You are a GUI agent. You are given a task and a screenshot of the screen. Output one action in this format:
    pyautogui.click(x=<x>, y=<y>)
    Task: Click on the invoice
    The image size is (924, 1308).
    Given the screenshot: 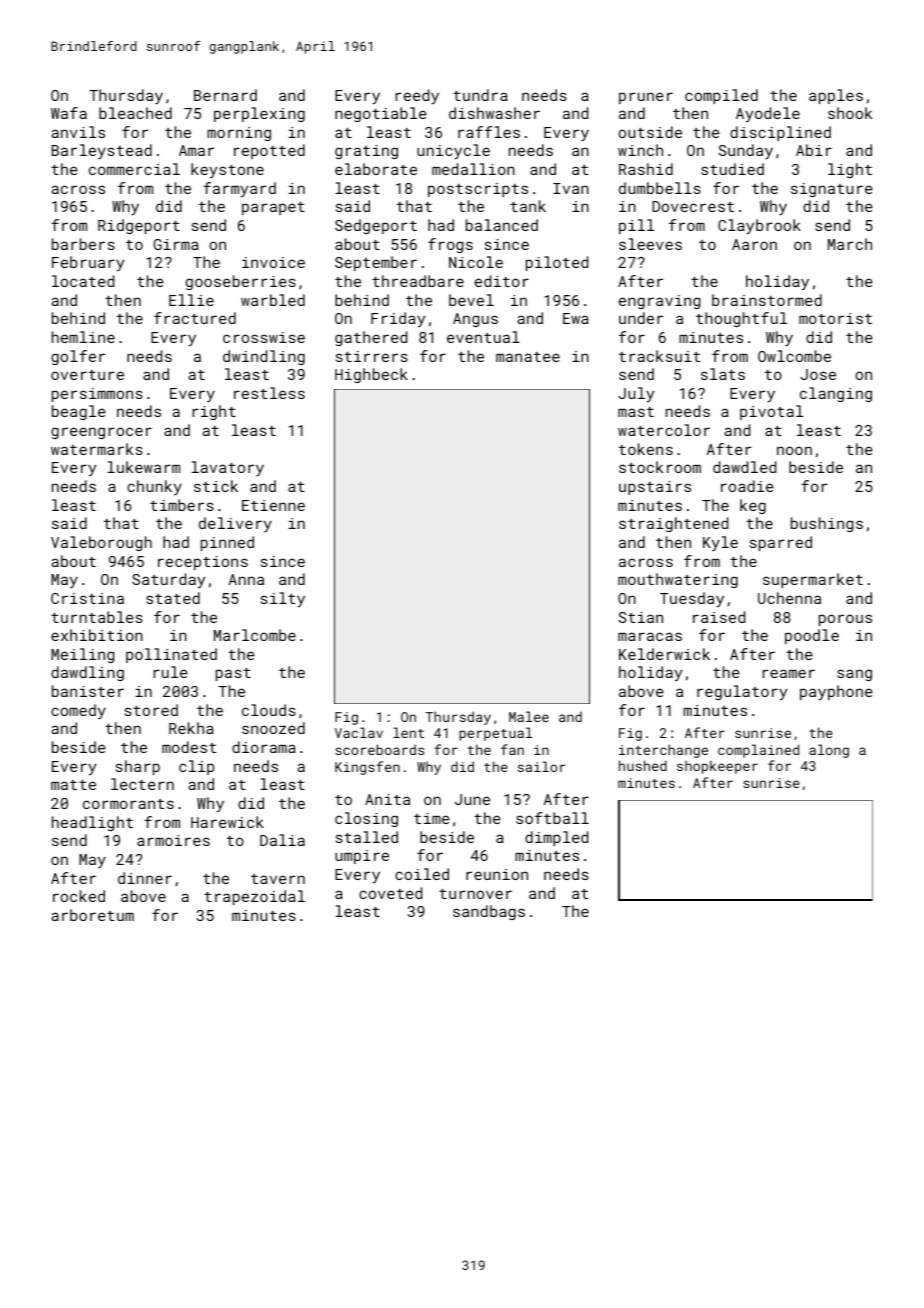 What is the action you would take?
    pyautogui.click(x=273, y=262)
